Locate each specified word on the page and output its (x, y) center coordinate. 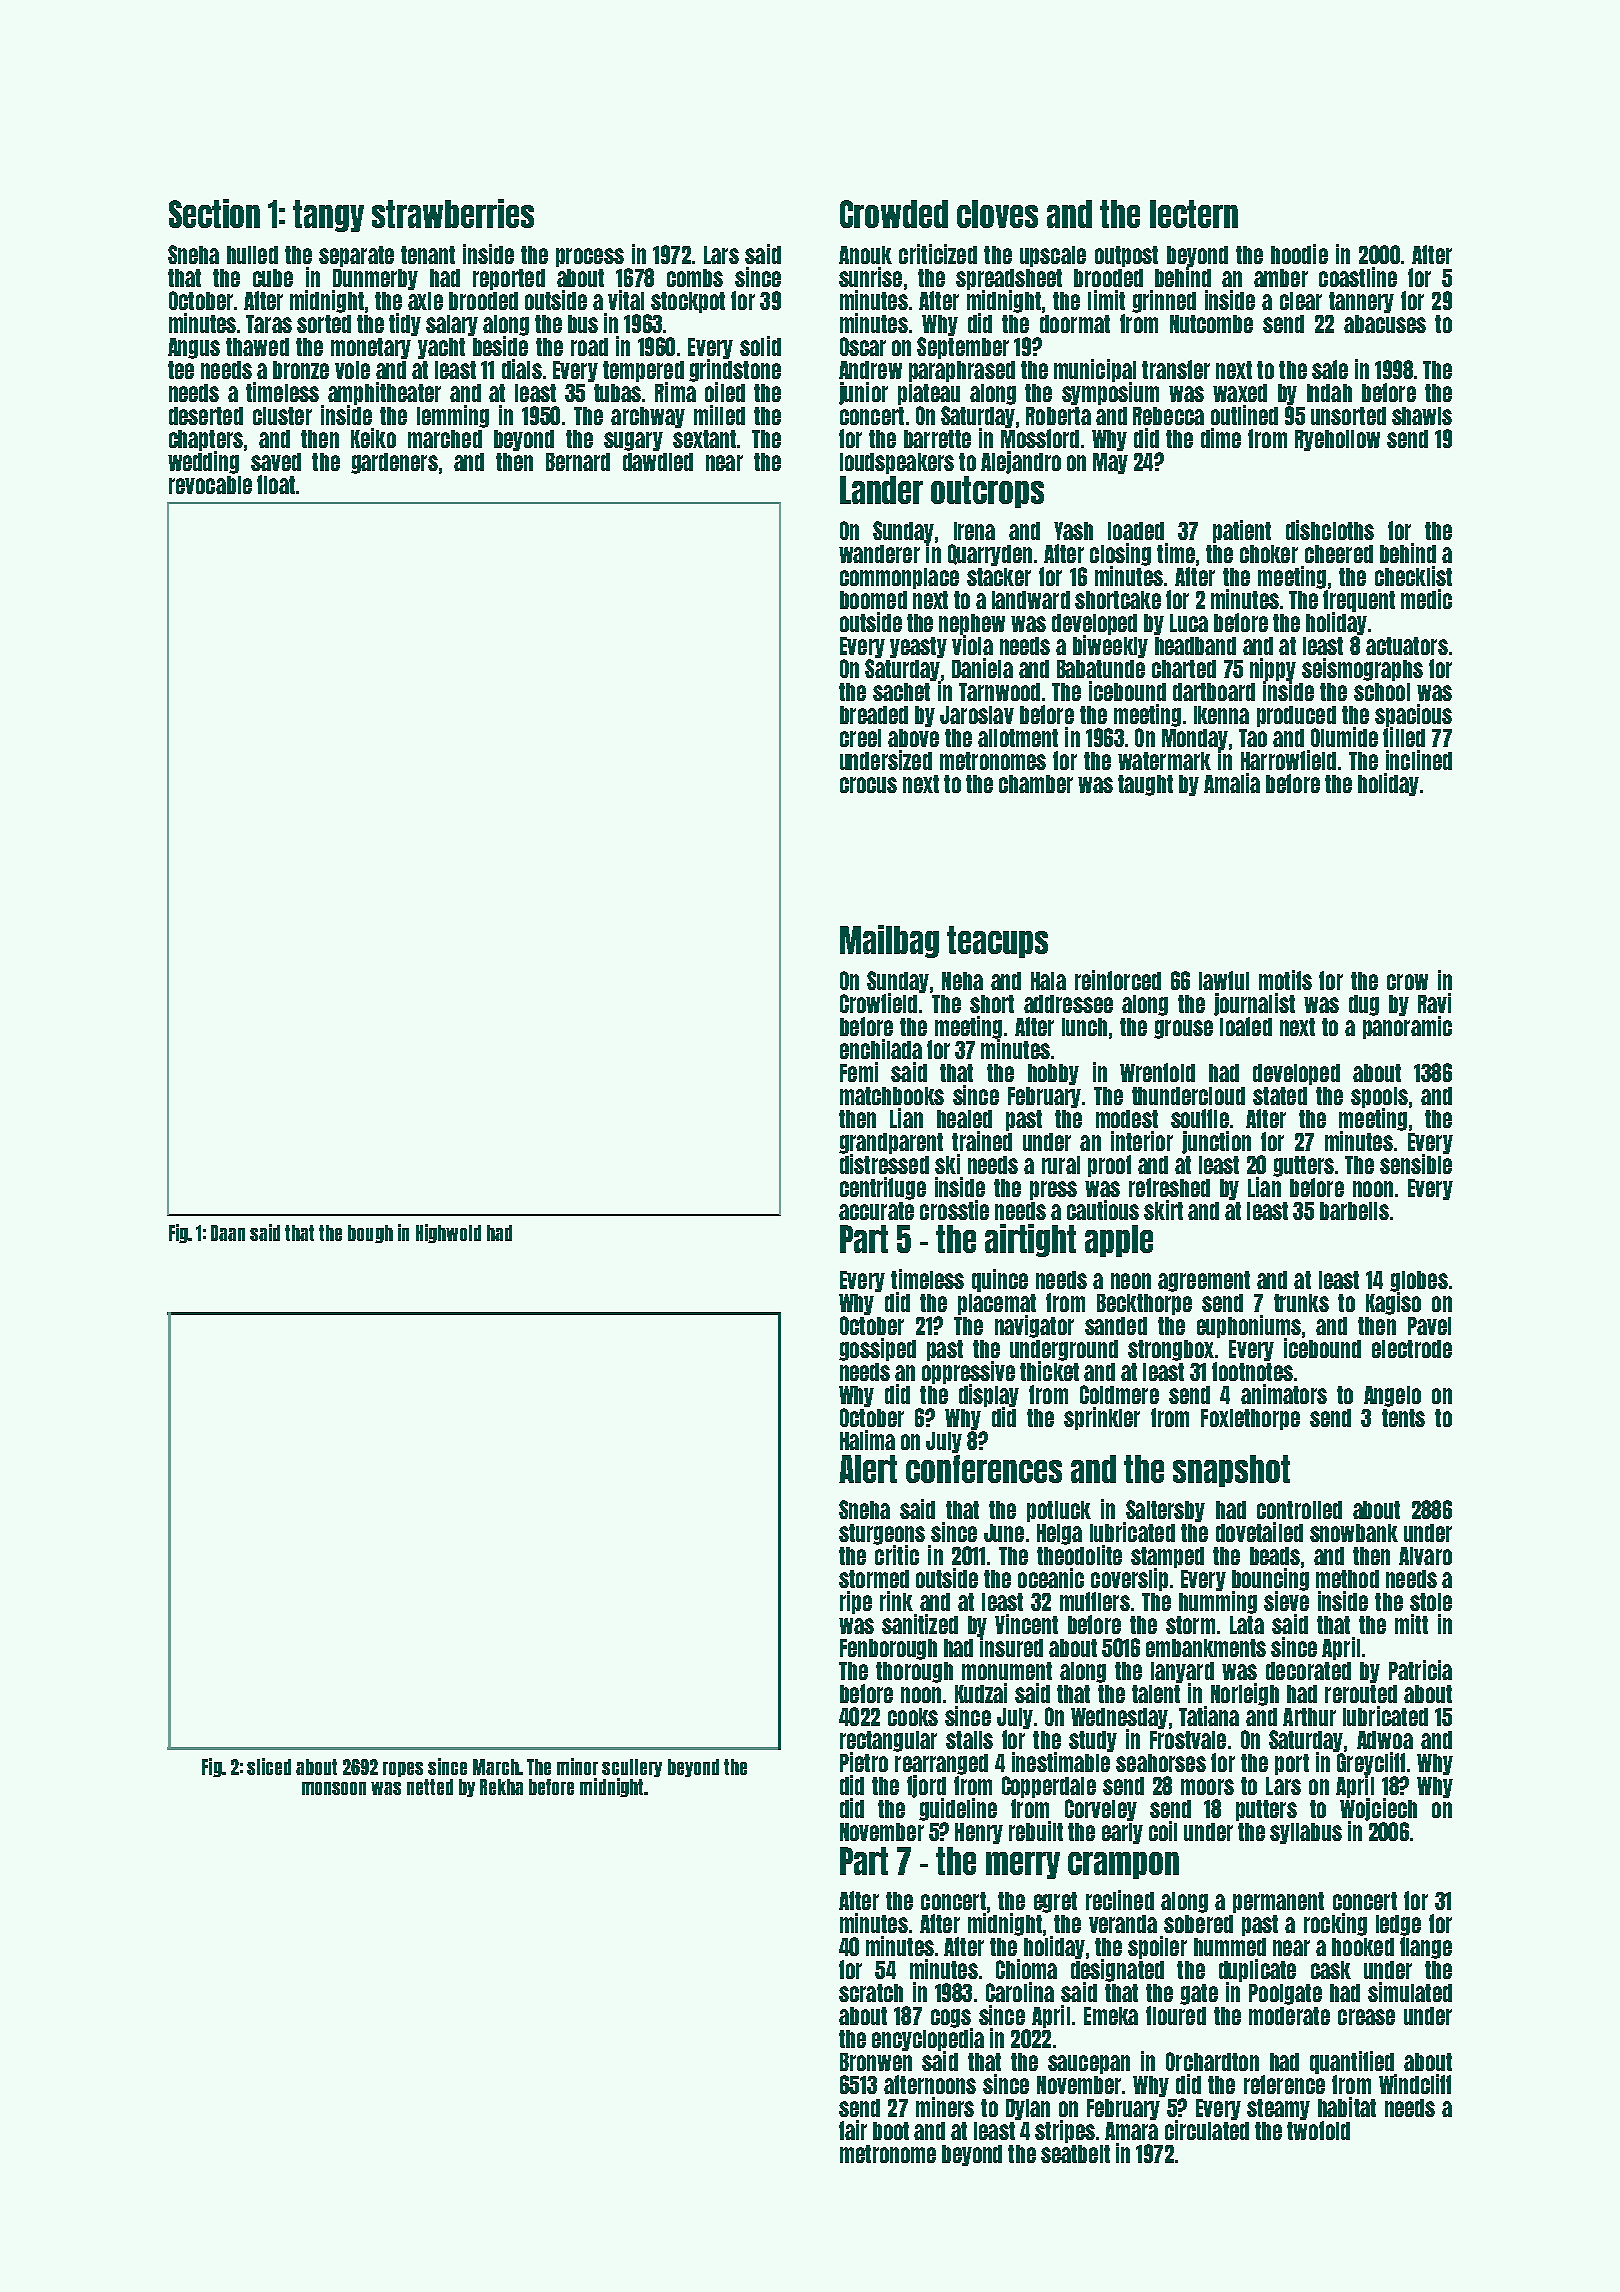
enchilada (881, 1049)
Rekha (501, 1787)
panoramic (1407, 1027)
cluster (282, 416)
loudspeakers (897, 463)
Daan (228, 1233)
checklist (1413, 576)
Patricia (1420, 1670)
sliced (269, 1766)
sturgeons (882, 1534)
